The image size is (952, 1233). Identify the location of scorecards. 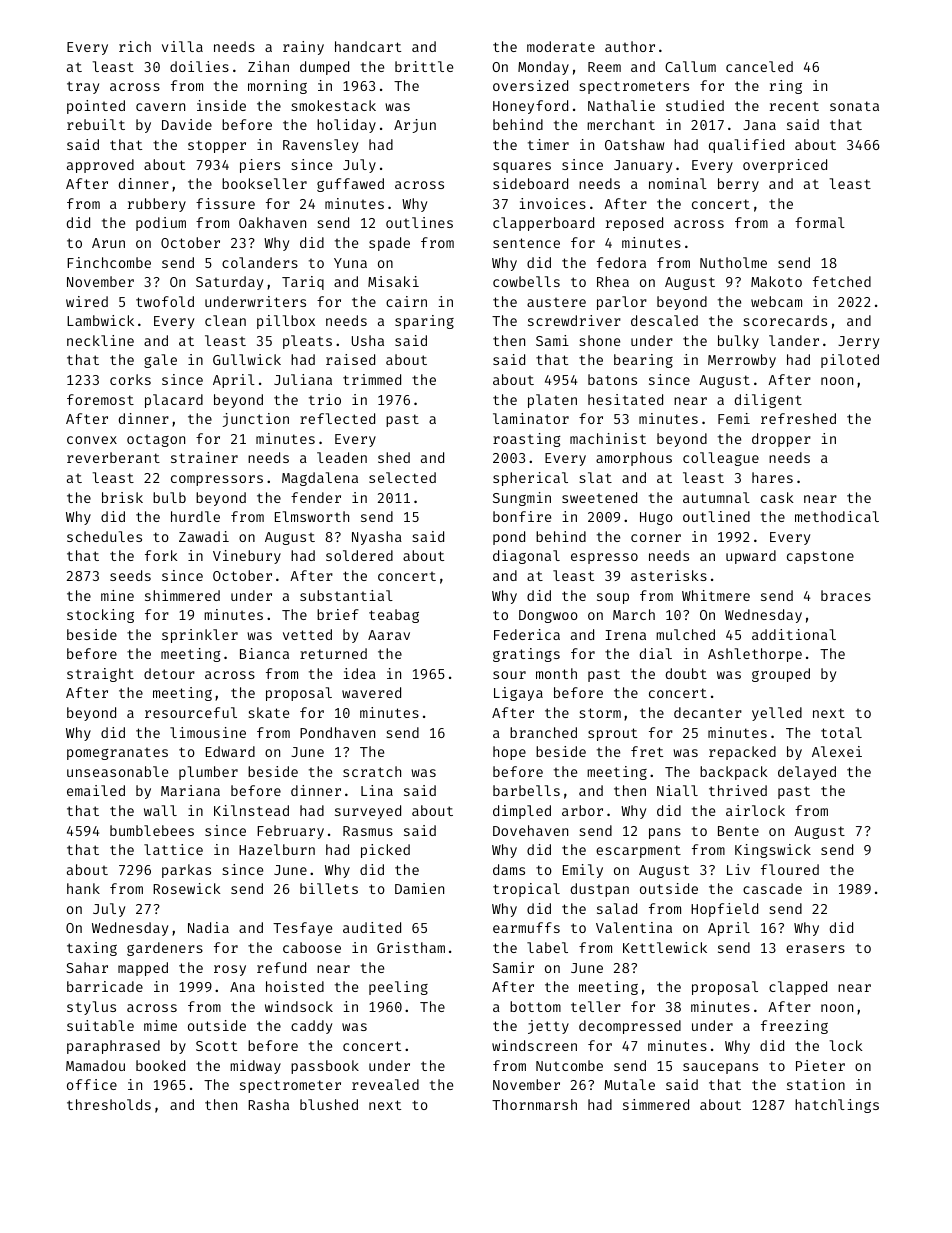
(785, 320).
